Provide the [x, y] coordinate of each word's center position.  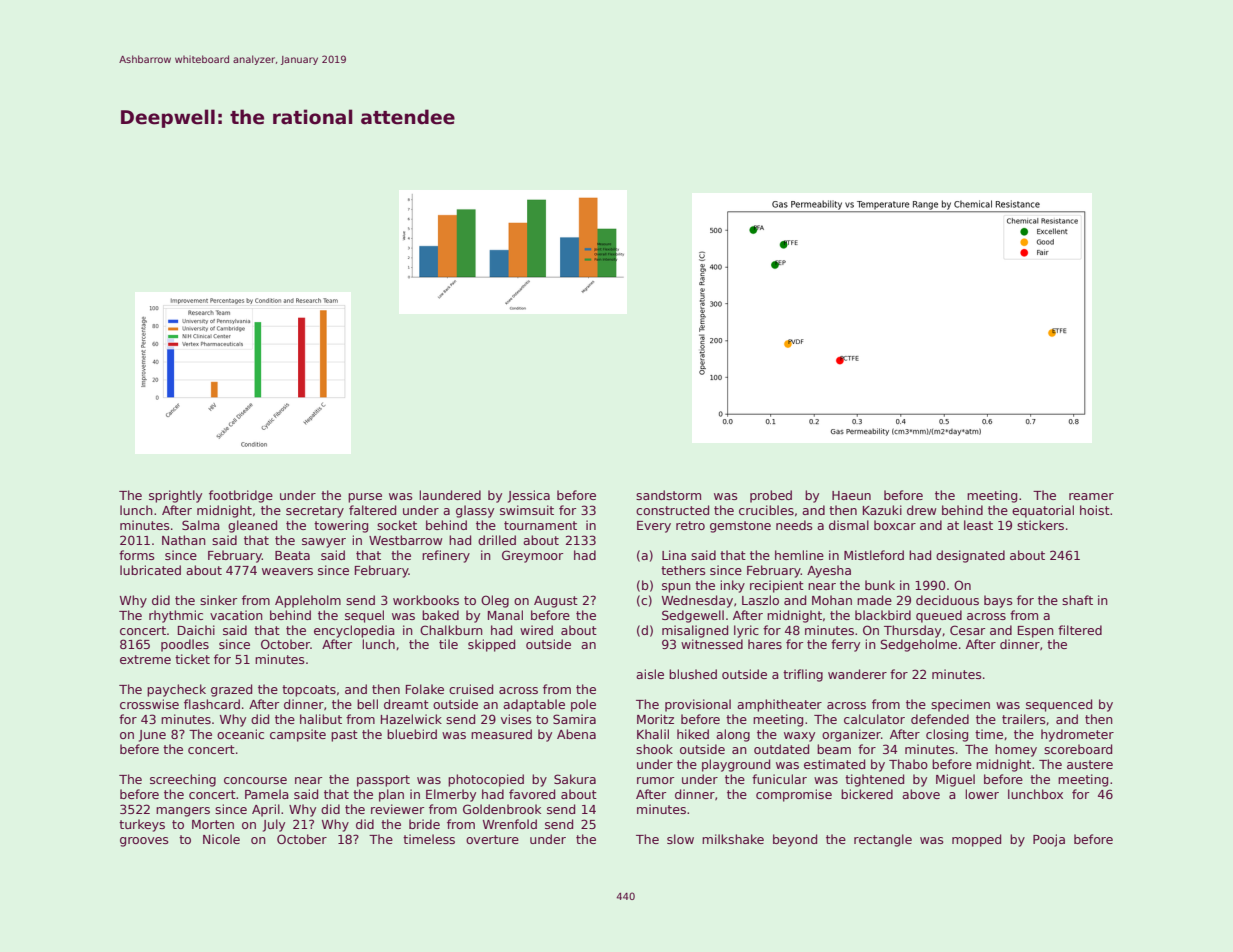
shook [654, 749]
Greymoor [532, 556]
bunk [880, 585]
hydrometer [1077, 735]
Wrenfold [510, 824]
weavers [287, 571]
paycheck [176, 690]
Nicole [221, 839]
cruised [471, 689]
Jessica [529, 496]
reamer [1091, 496]
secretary [315, 512]
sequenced [1059, 705]
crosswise [149, 704]
